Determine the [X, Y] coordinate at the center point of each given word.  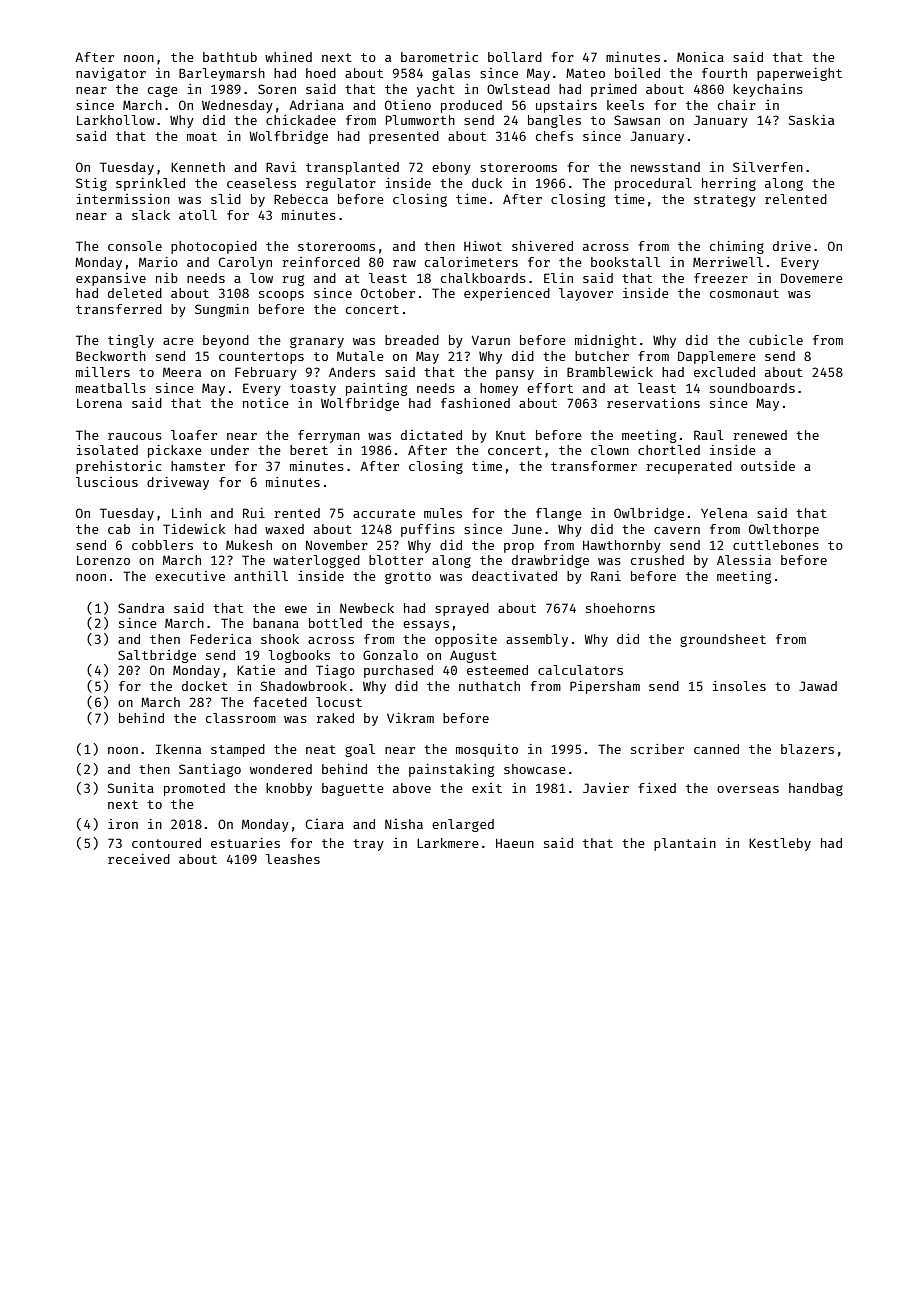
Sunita [131, 788]
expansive [111, 279]
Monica [700, 57]
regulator [341, 184]
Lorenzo [103, 560]
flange [559, 514]
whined [288, 57]
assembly [537, 640]
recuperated [689, 467]
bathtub [230, 57]
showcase [535, 769]
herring [729, 184]
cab [119, 529]
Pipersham [605, 687]
